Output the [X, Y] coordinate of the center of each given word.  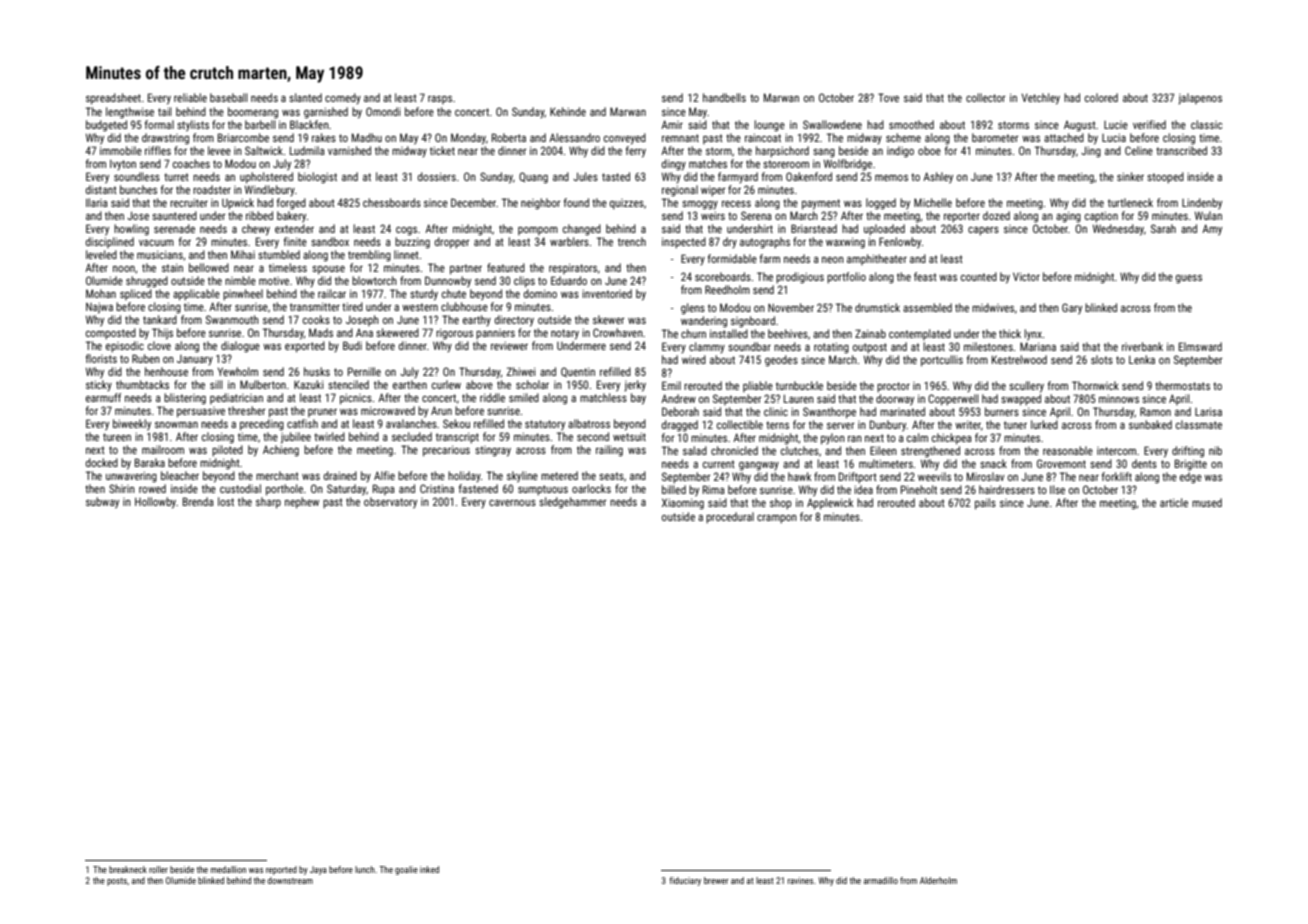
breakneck [128, 869]
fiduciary [685, 881]
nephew [302, 503]
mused [1207, 502]
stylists [193, 126]
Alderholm [938, 880]
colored [1101, 97]
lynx [1033, 335]
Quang [533, 178]
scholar [532, 384]
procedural [730, 518]
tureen [117, 437]
